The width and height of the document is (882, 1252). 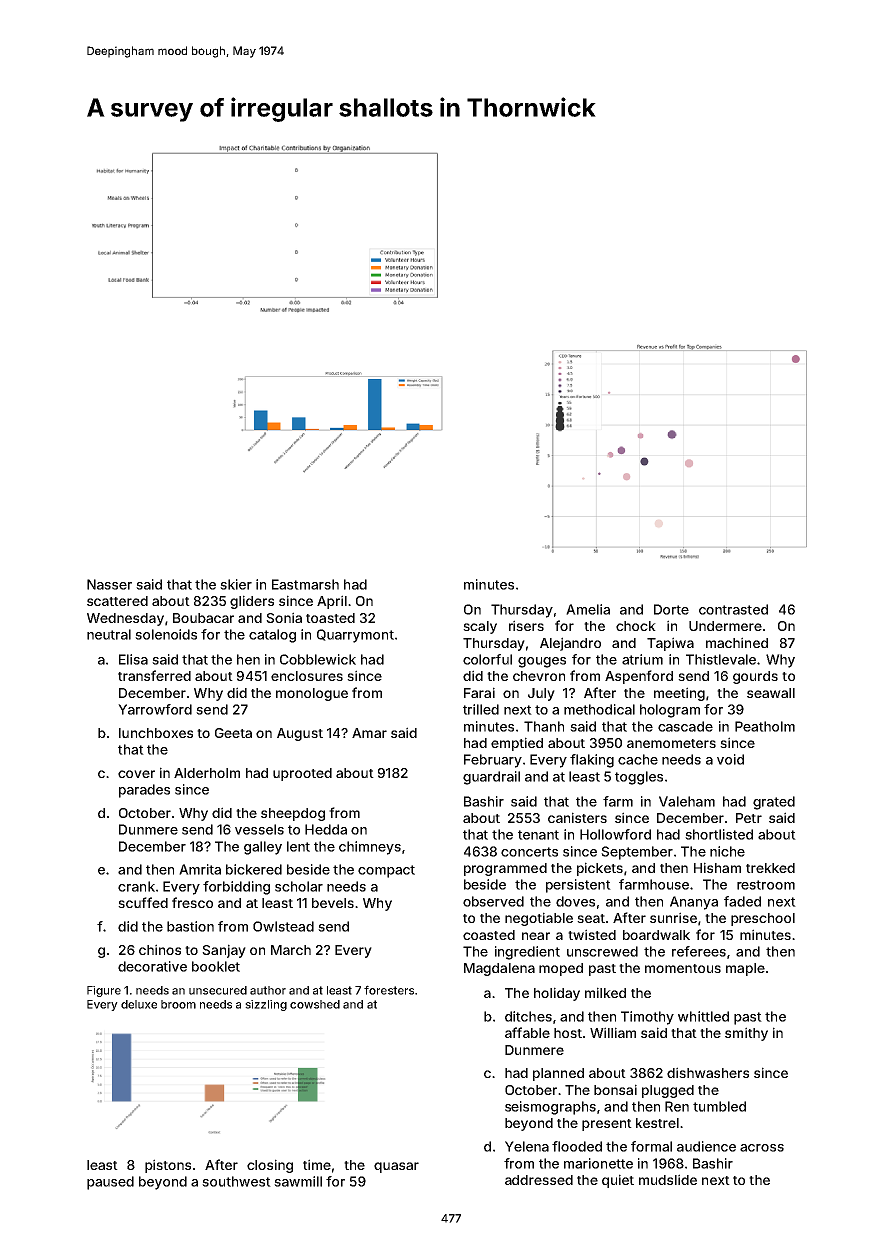 What do you see at coordinates (558, 1074) in the document?
I see `planned` at bounding box center [558, 1074].
